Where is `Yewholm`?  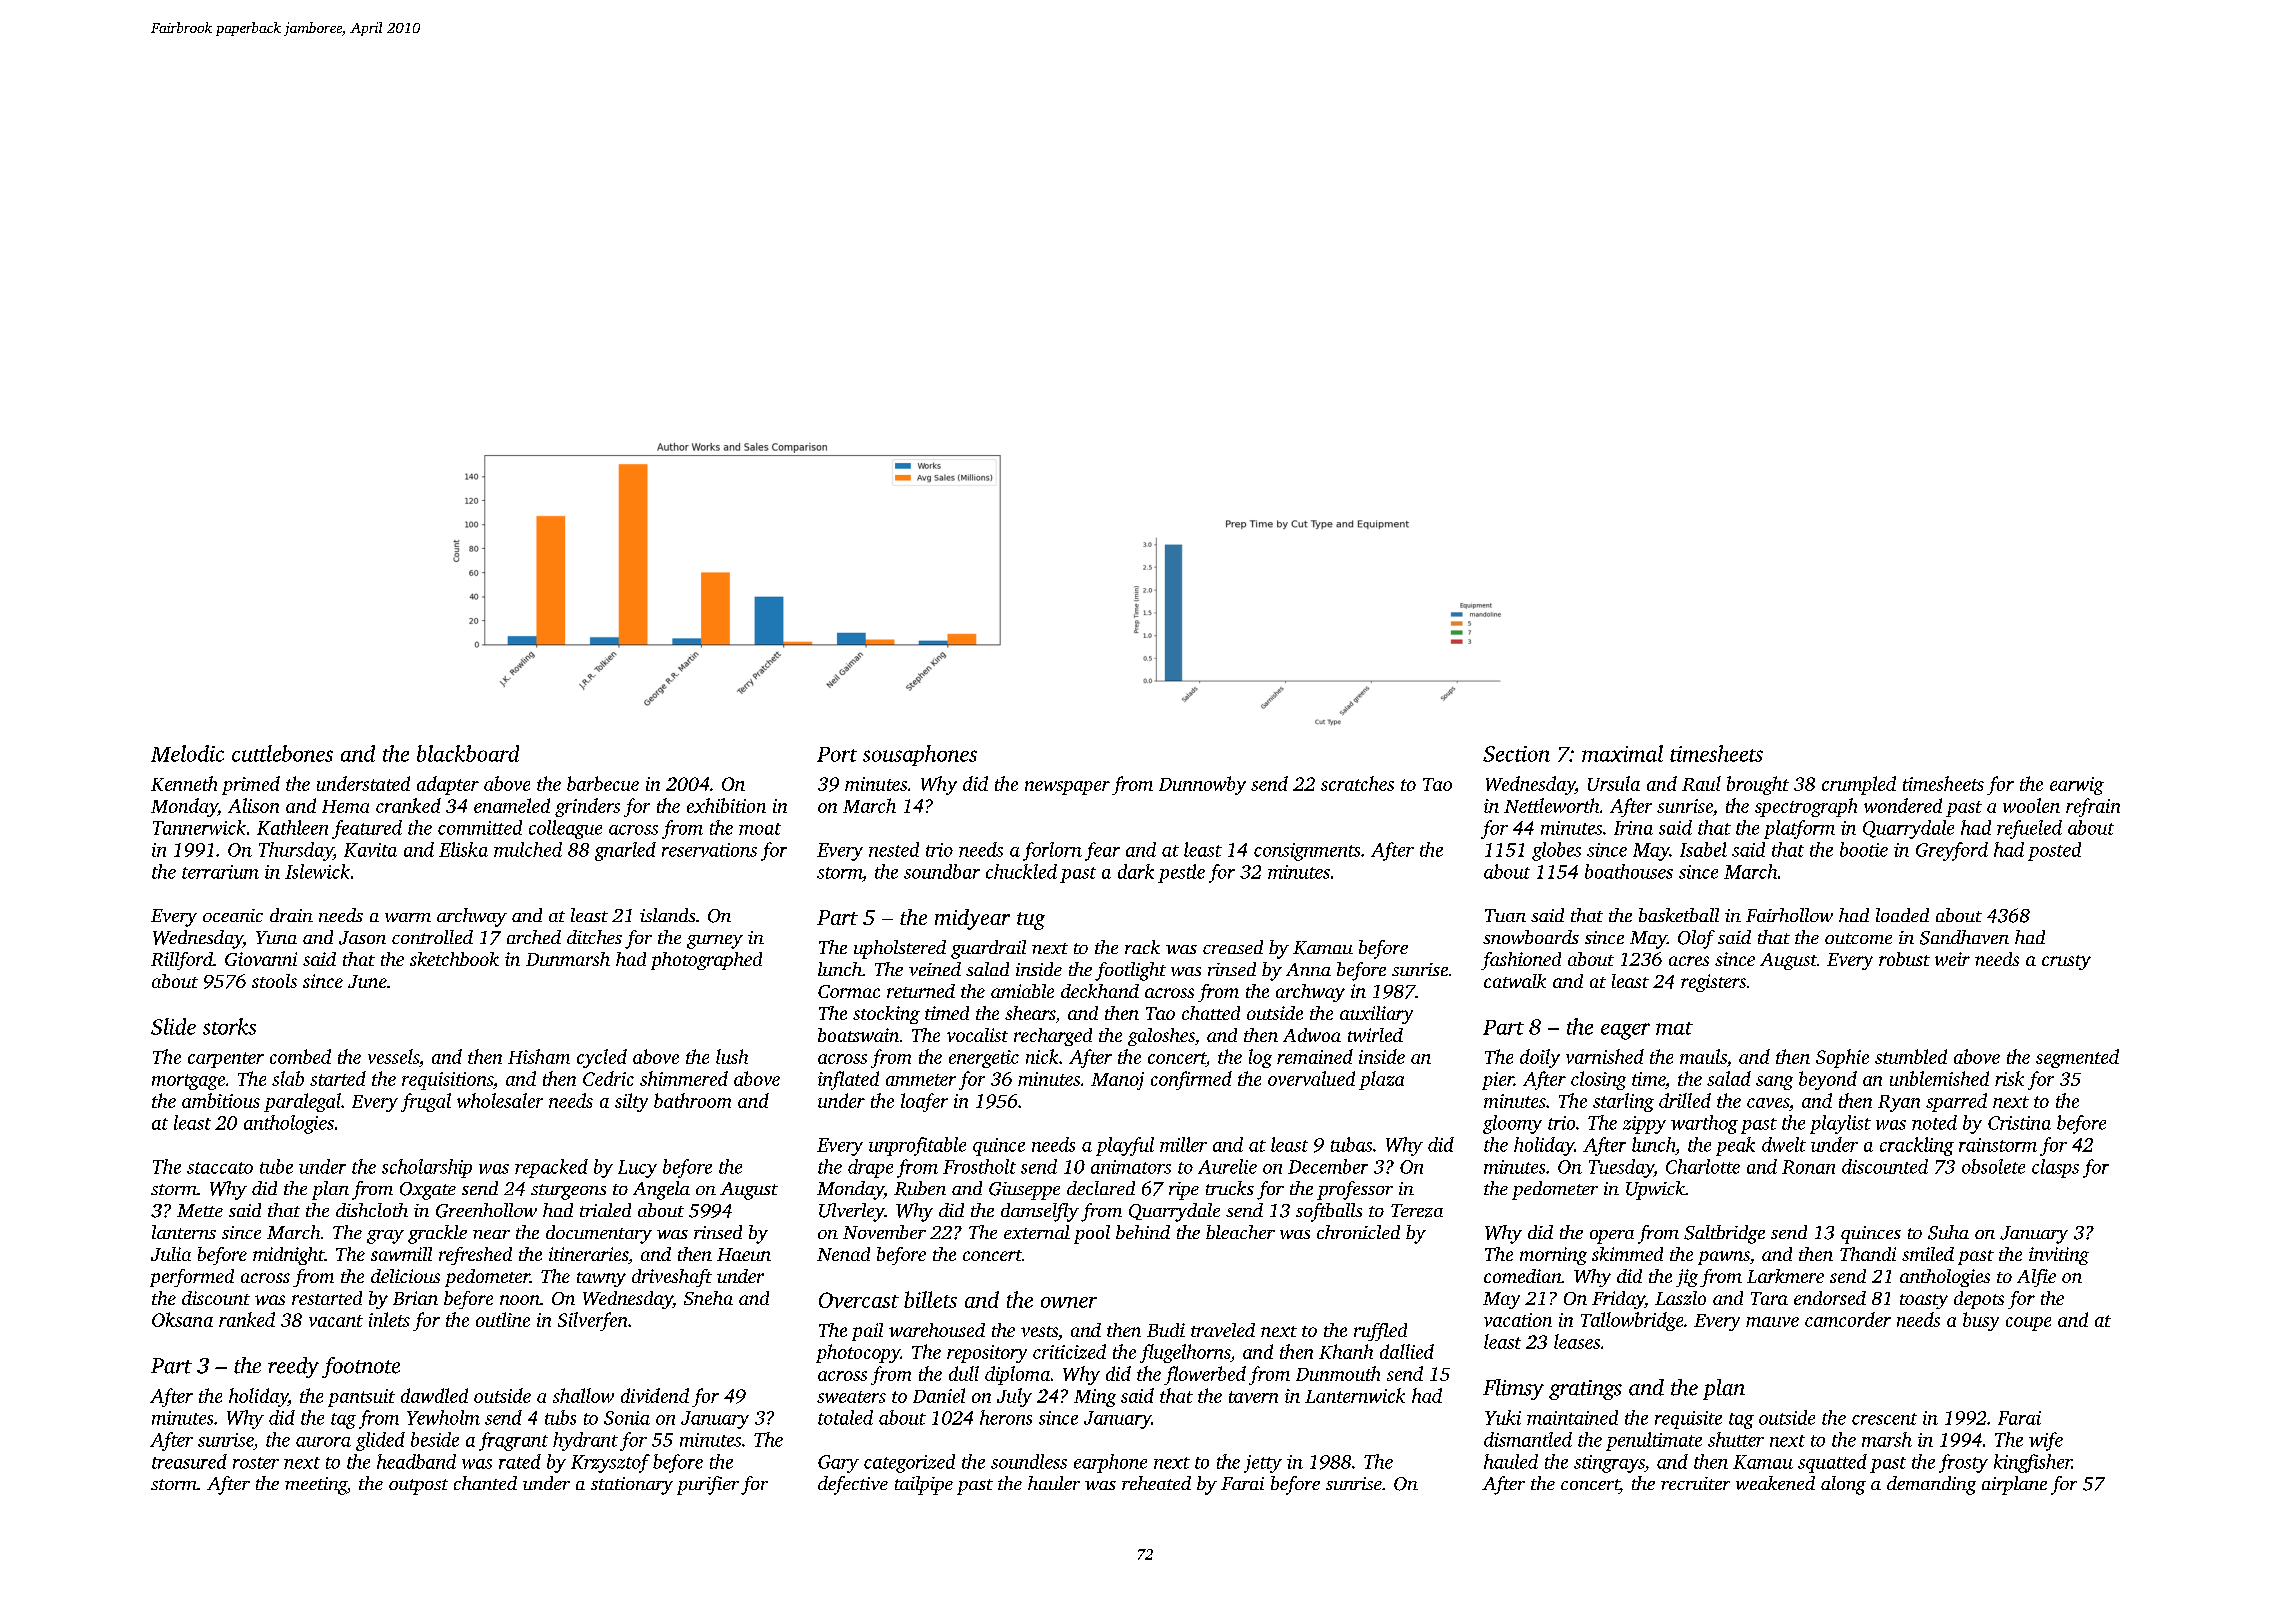 Yewholm is located at coordinates (443, 1417).
